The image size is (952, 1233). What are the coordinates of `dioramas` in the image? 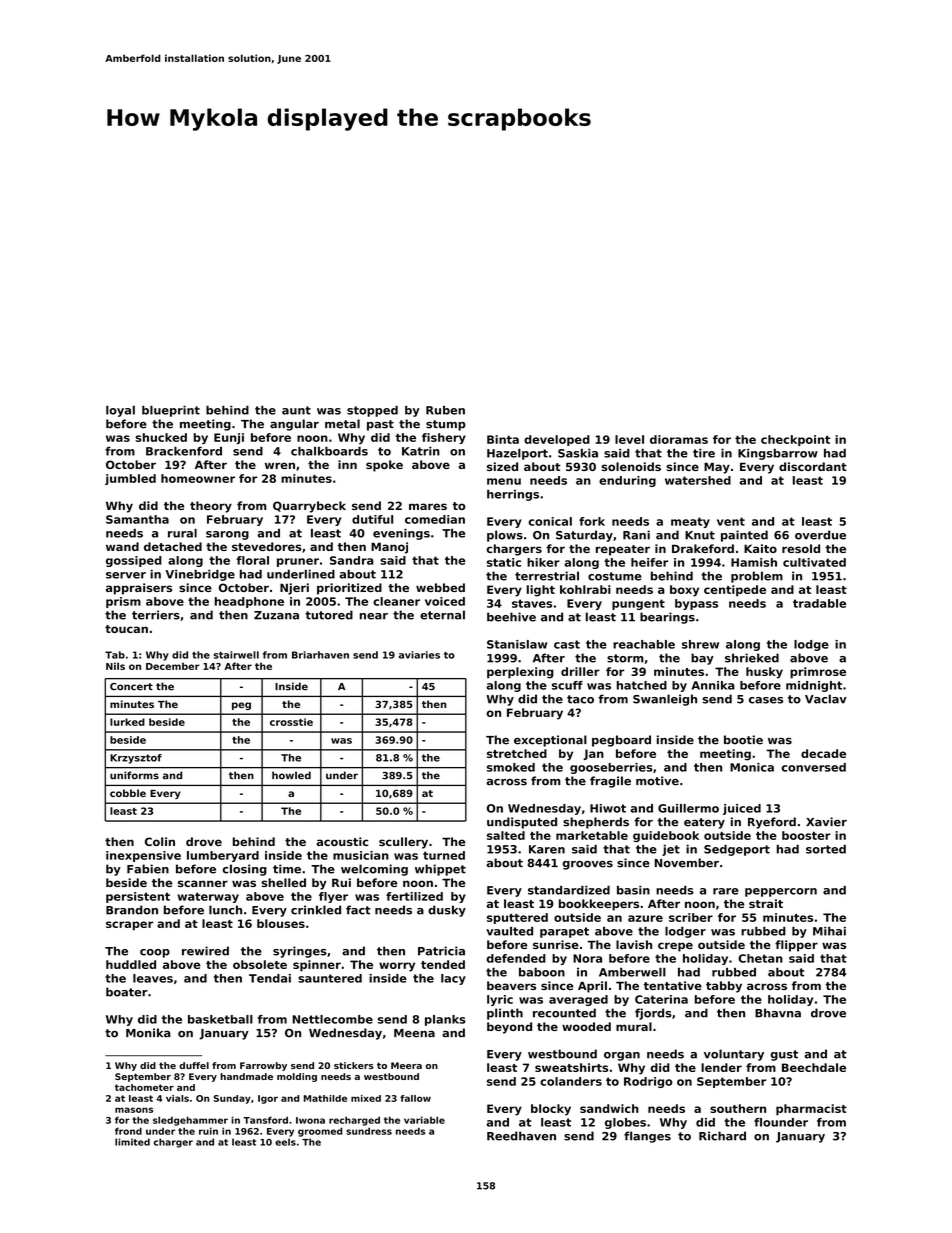 It's located at (679, 439).
